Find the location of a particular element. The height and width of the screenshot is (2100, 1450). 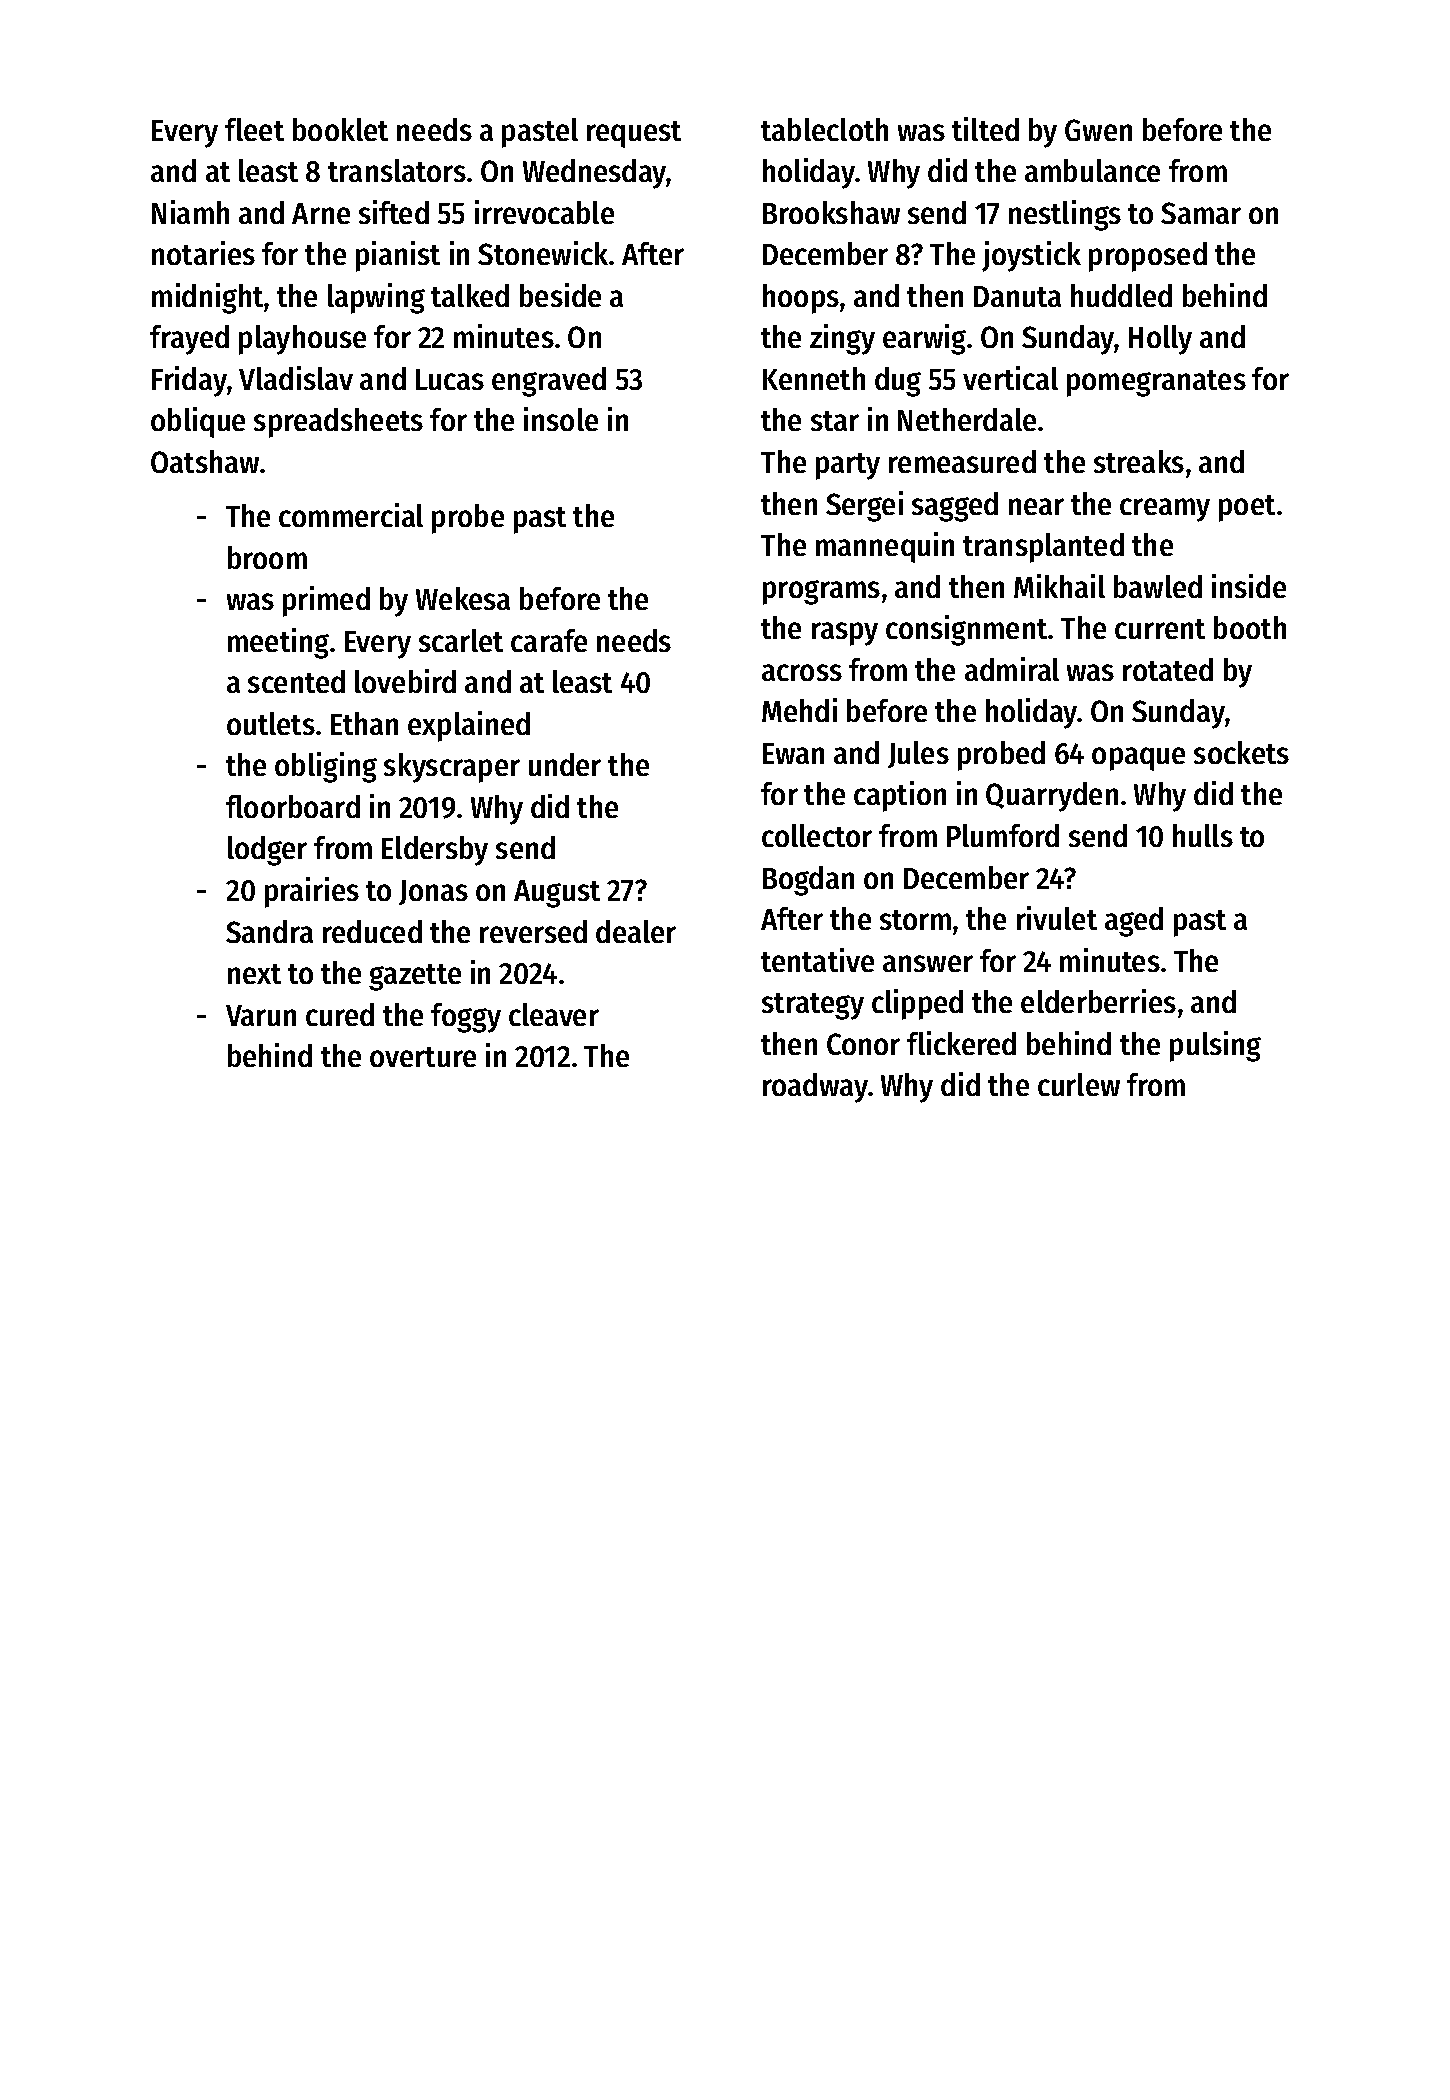

Danuta is located at coordinates (1017, 296).
